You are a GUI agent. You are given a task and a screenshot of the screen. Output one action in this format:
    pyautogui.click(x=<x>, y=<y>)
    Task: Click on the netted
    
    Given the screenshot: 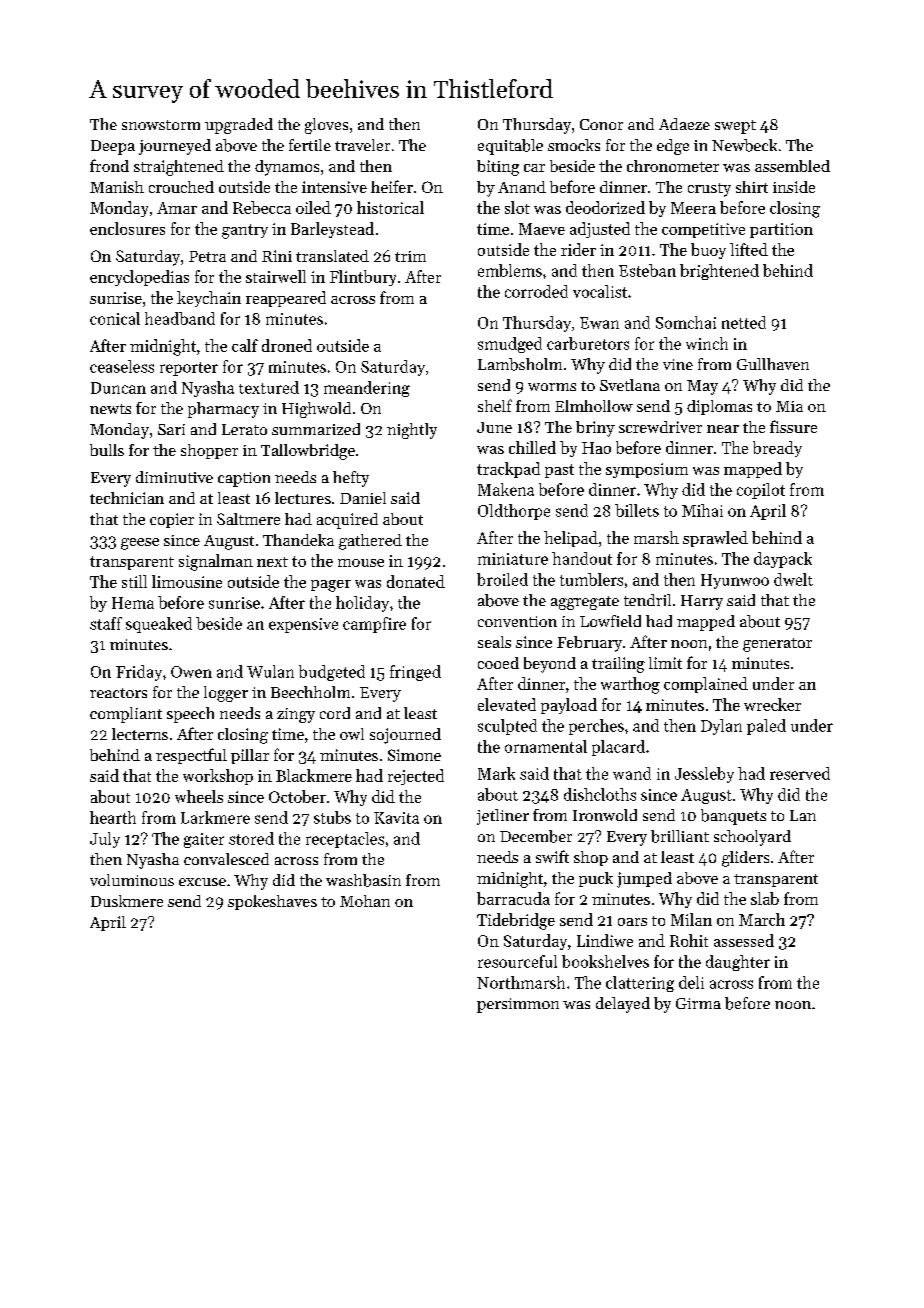 What is the action you would take?
    pyautogui.click(x=744, y=322)
